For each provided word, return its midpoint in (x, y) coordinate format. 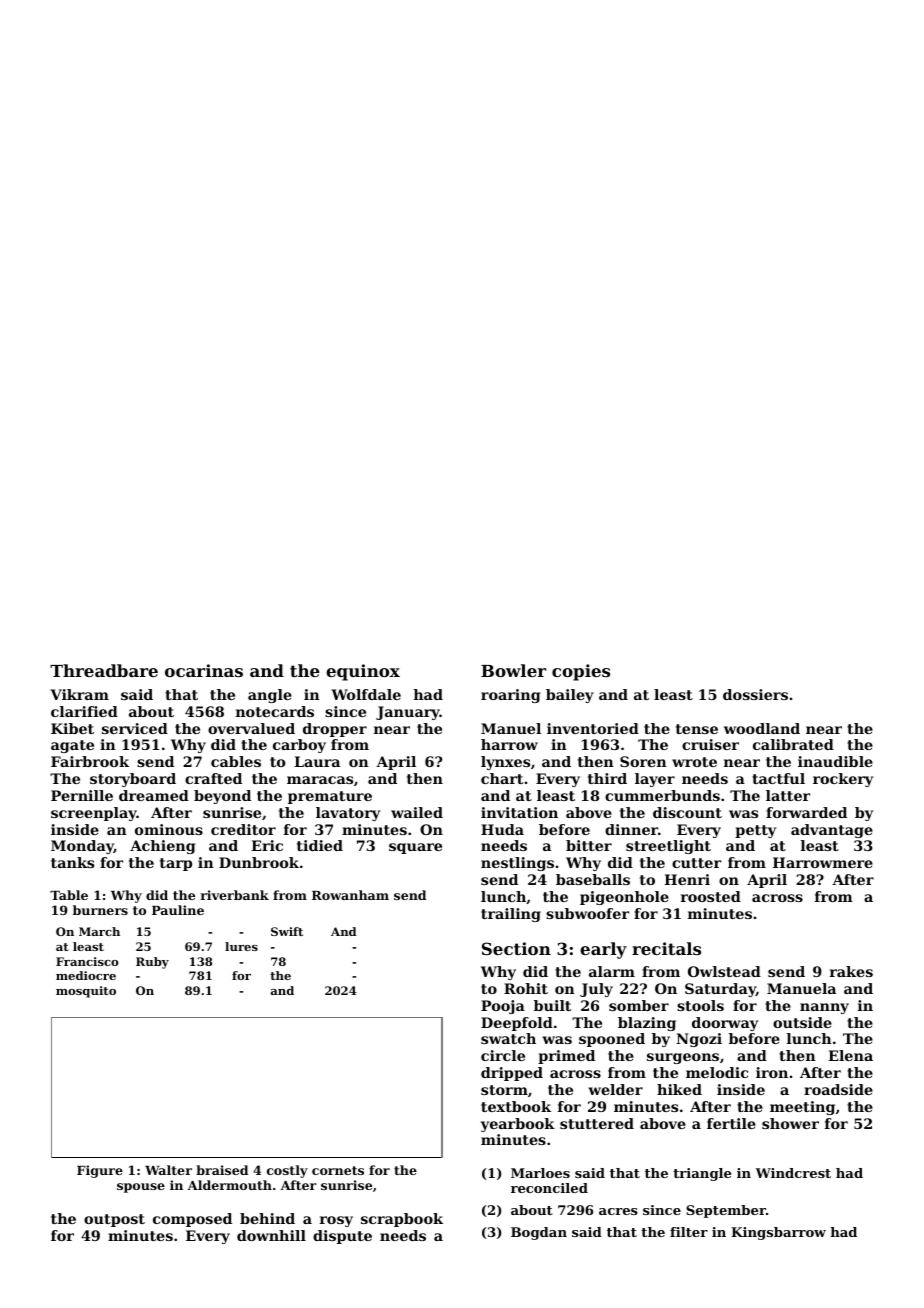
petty (755, 831)
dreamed (154, 795)
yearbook (518, 1125)
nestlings (517, 864)
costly (287, 1171)
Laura (317, 761)
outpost (114, 1220)
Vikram (79, 694)
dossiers (755, 694)
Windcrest (793, 1173)
